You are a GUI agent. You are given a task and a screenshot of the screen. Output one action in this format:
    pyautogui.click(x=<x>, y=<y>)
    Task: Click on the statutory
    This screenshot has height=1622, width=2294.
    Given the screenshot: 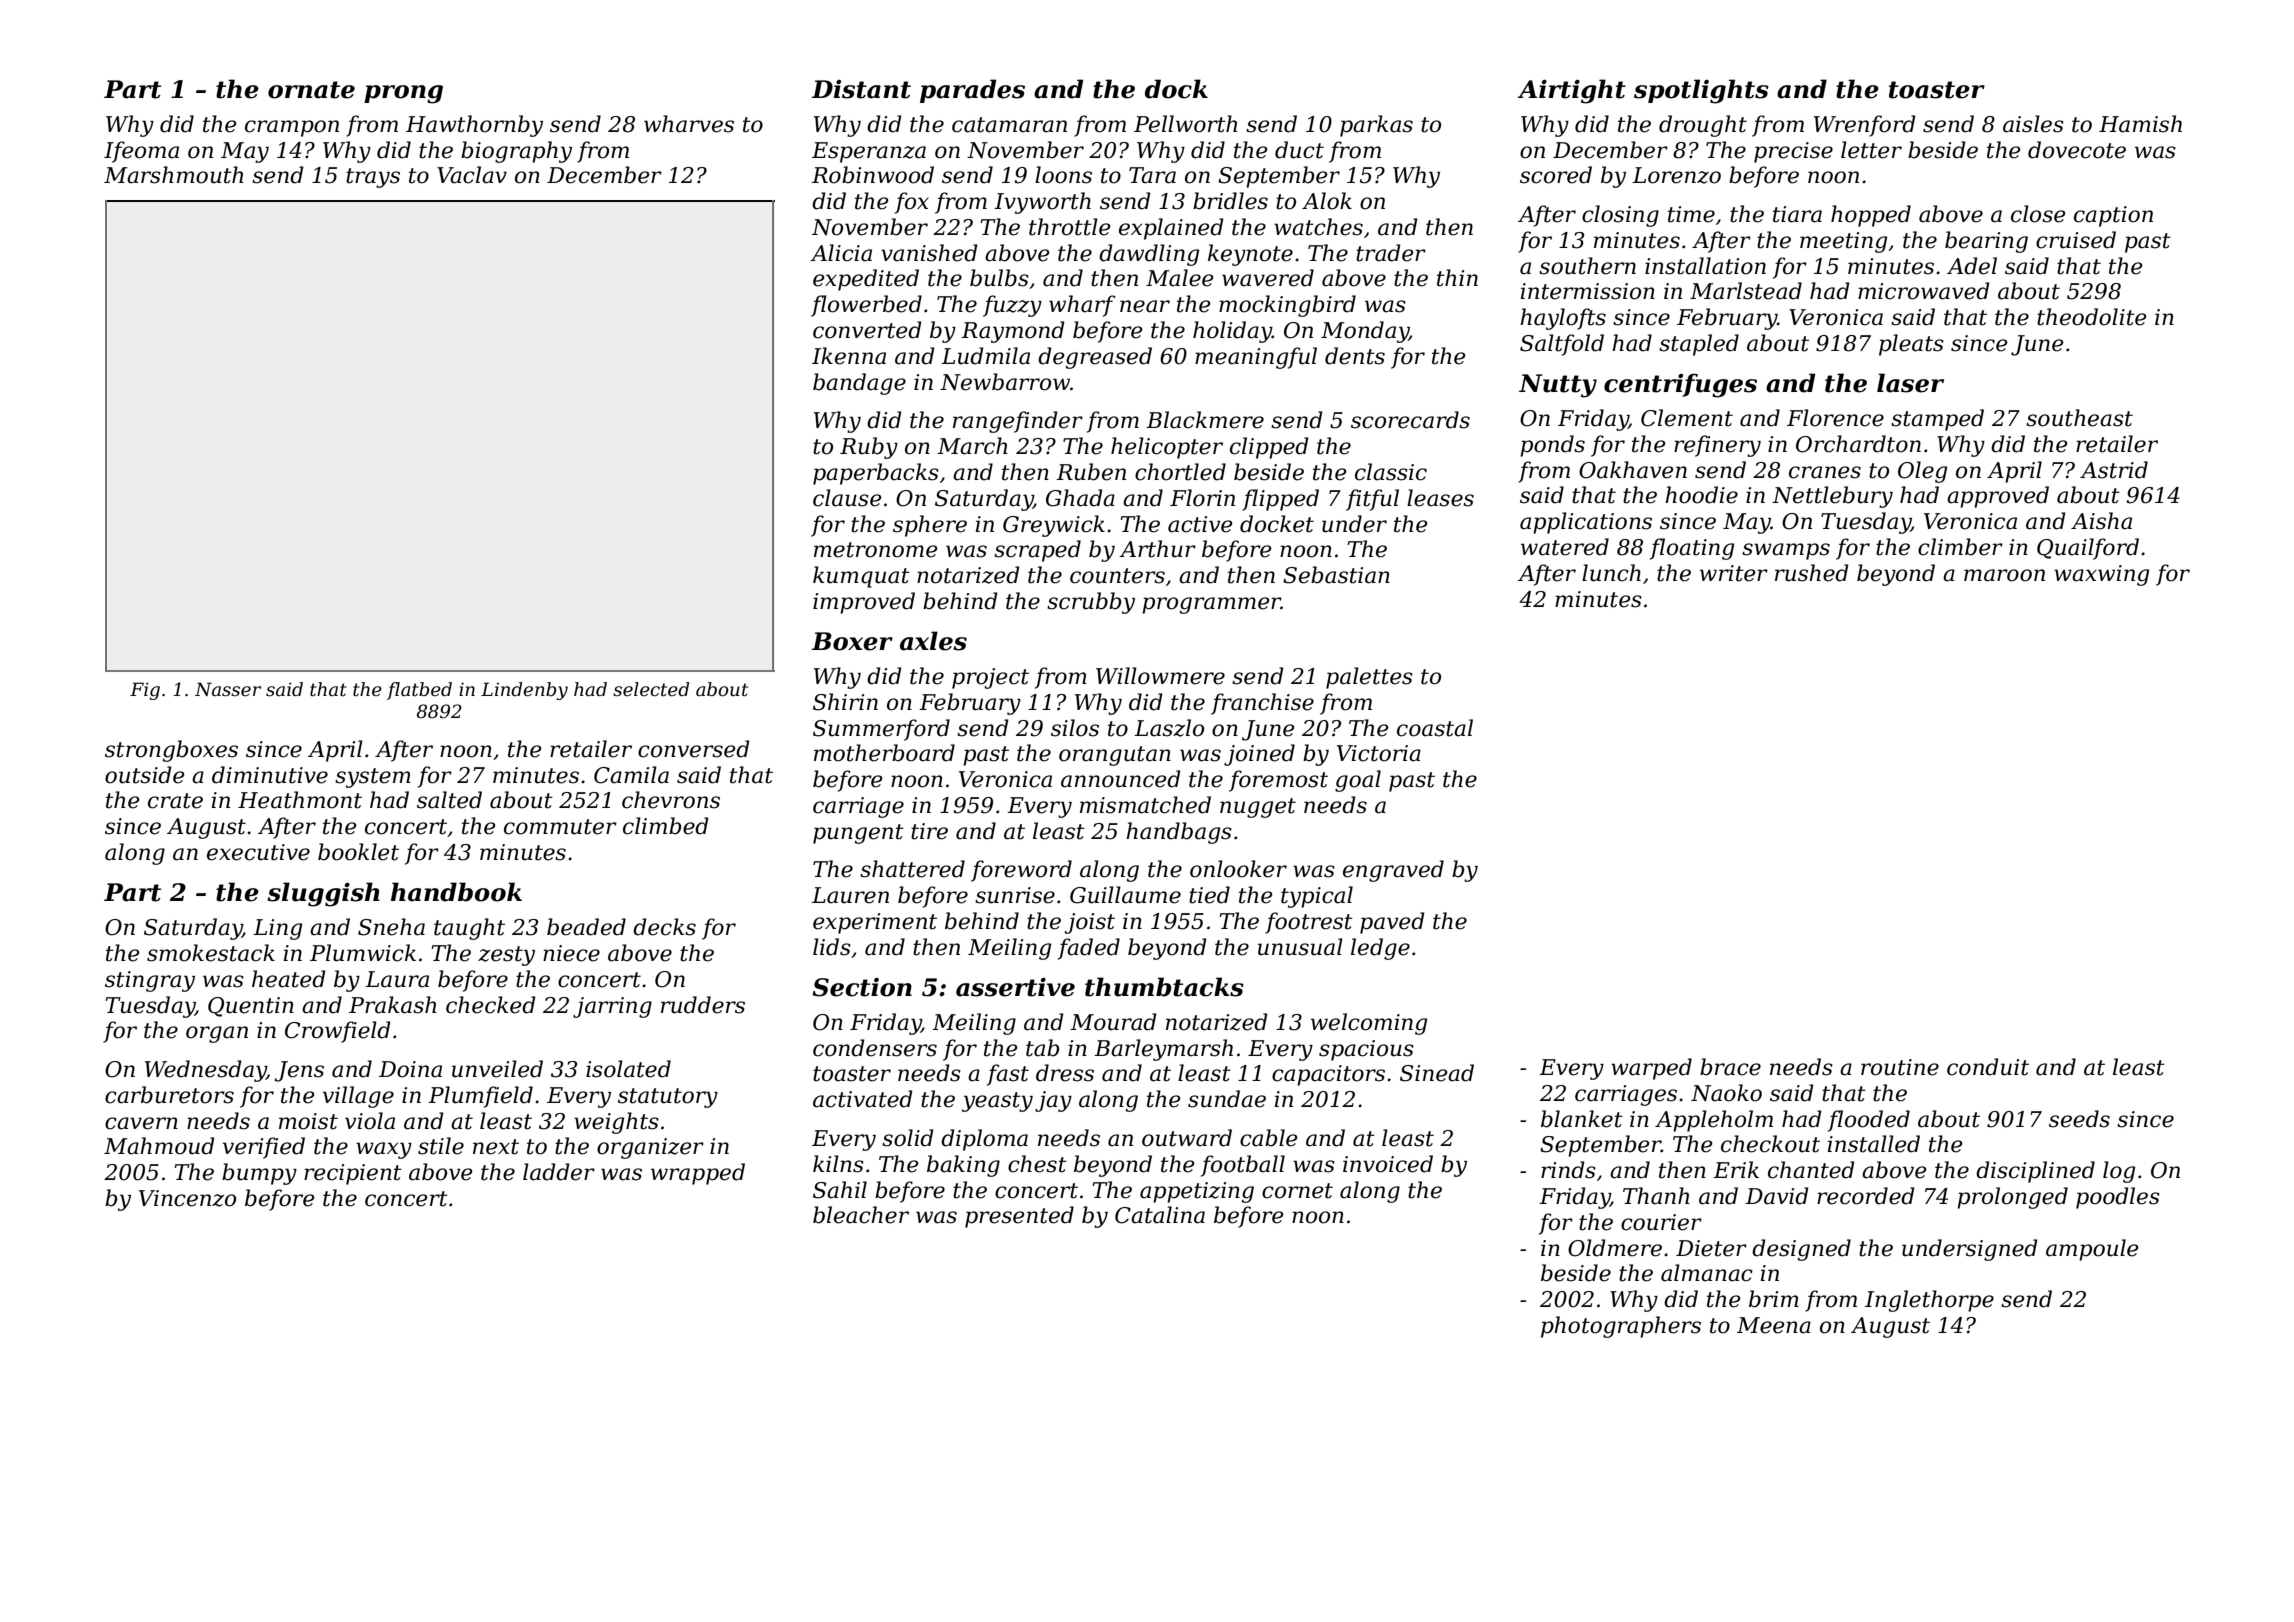 What is the action you would take?
    pyautogui.click(x=668, y=1098)
